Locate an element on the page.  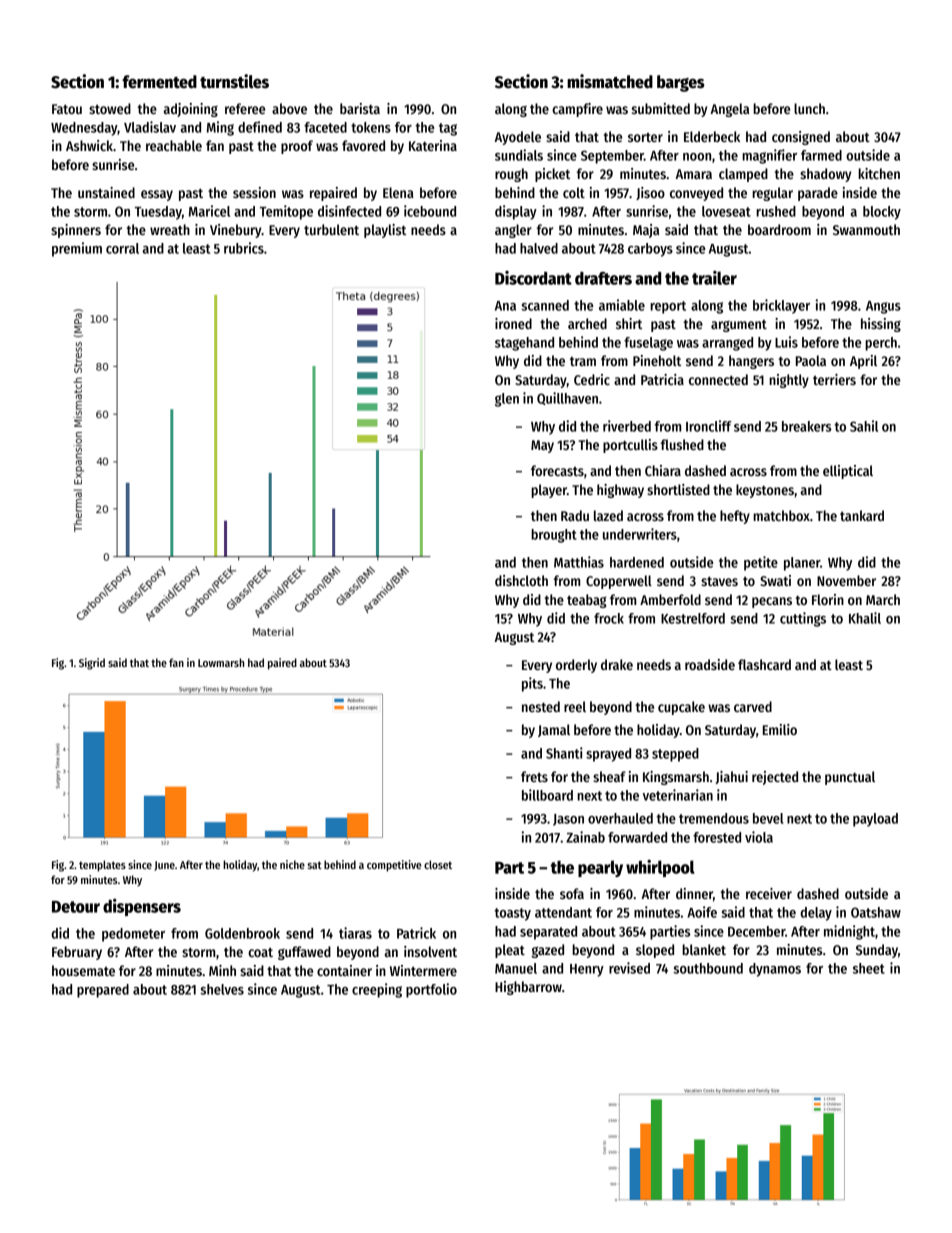
Khalil is located at coordinates (865, 618).
